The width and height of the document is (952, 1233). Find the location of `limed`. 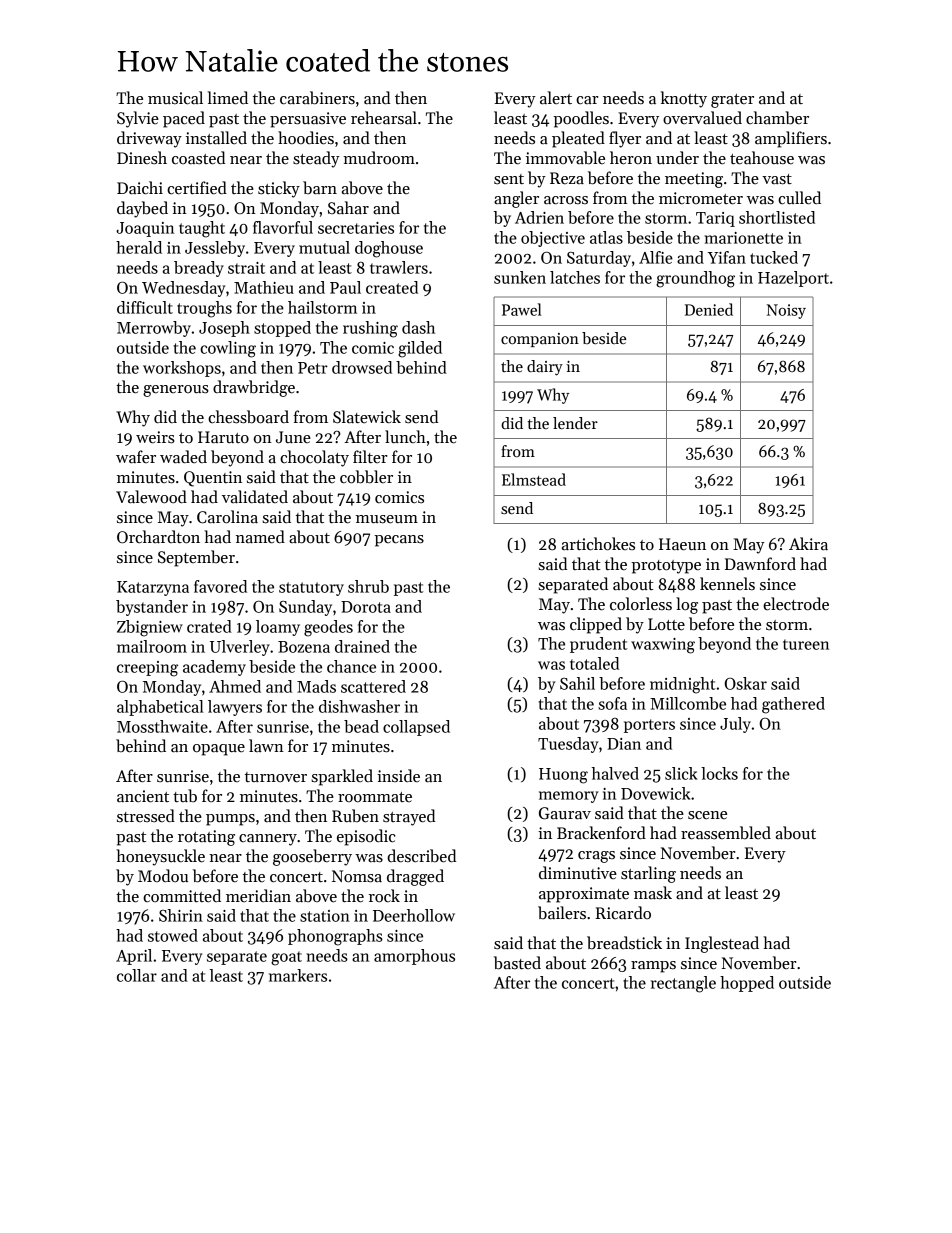

limed is located at coordinates (228, 98).
